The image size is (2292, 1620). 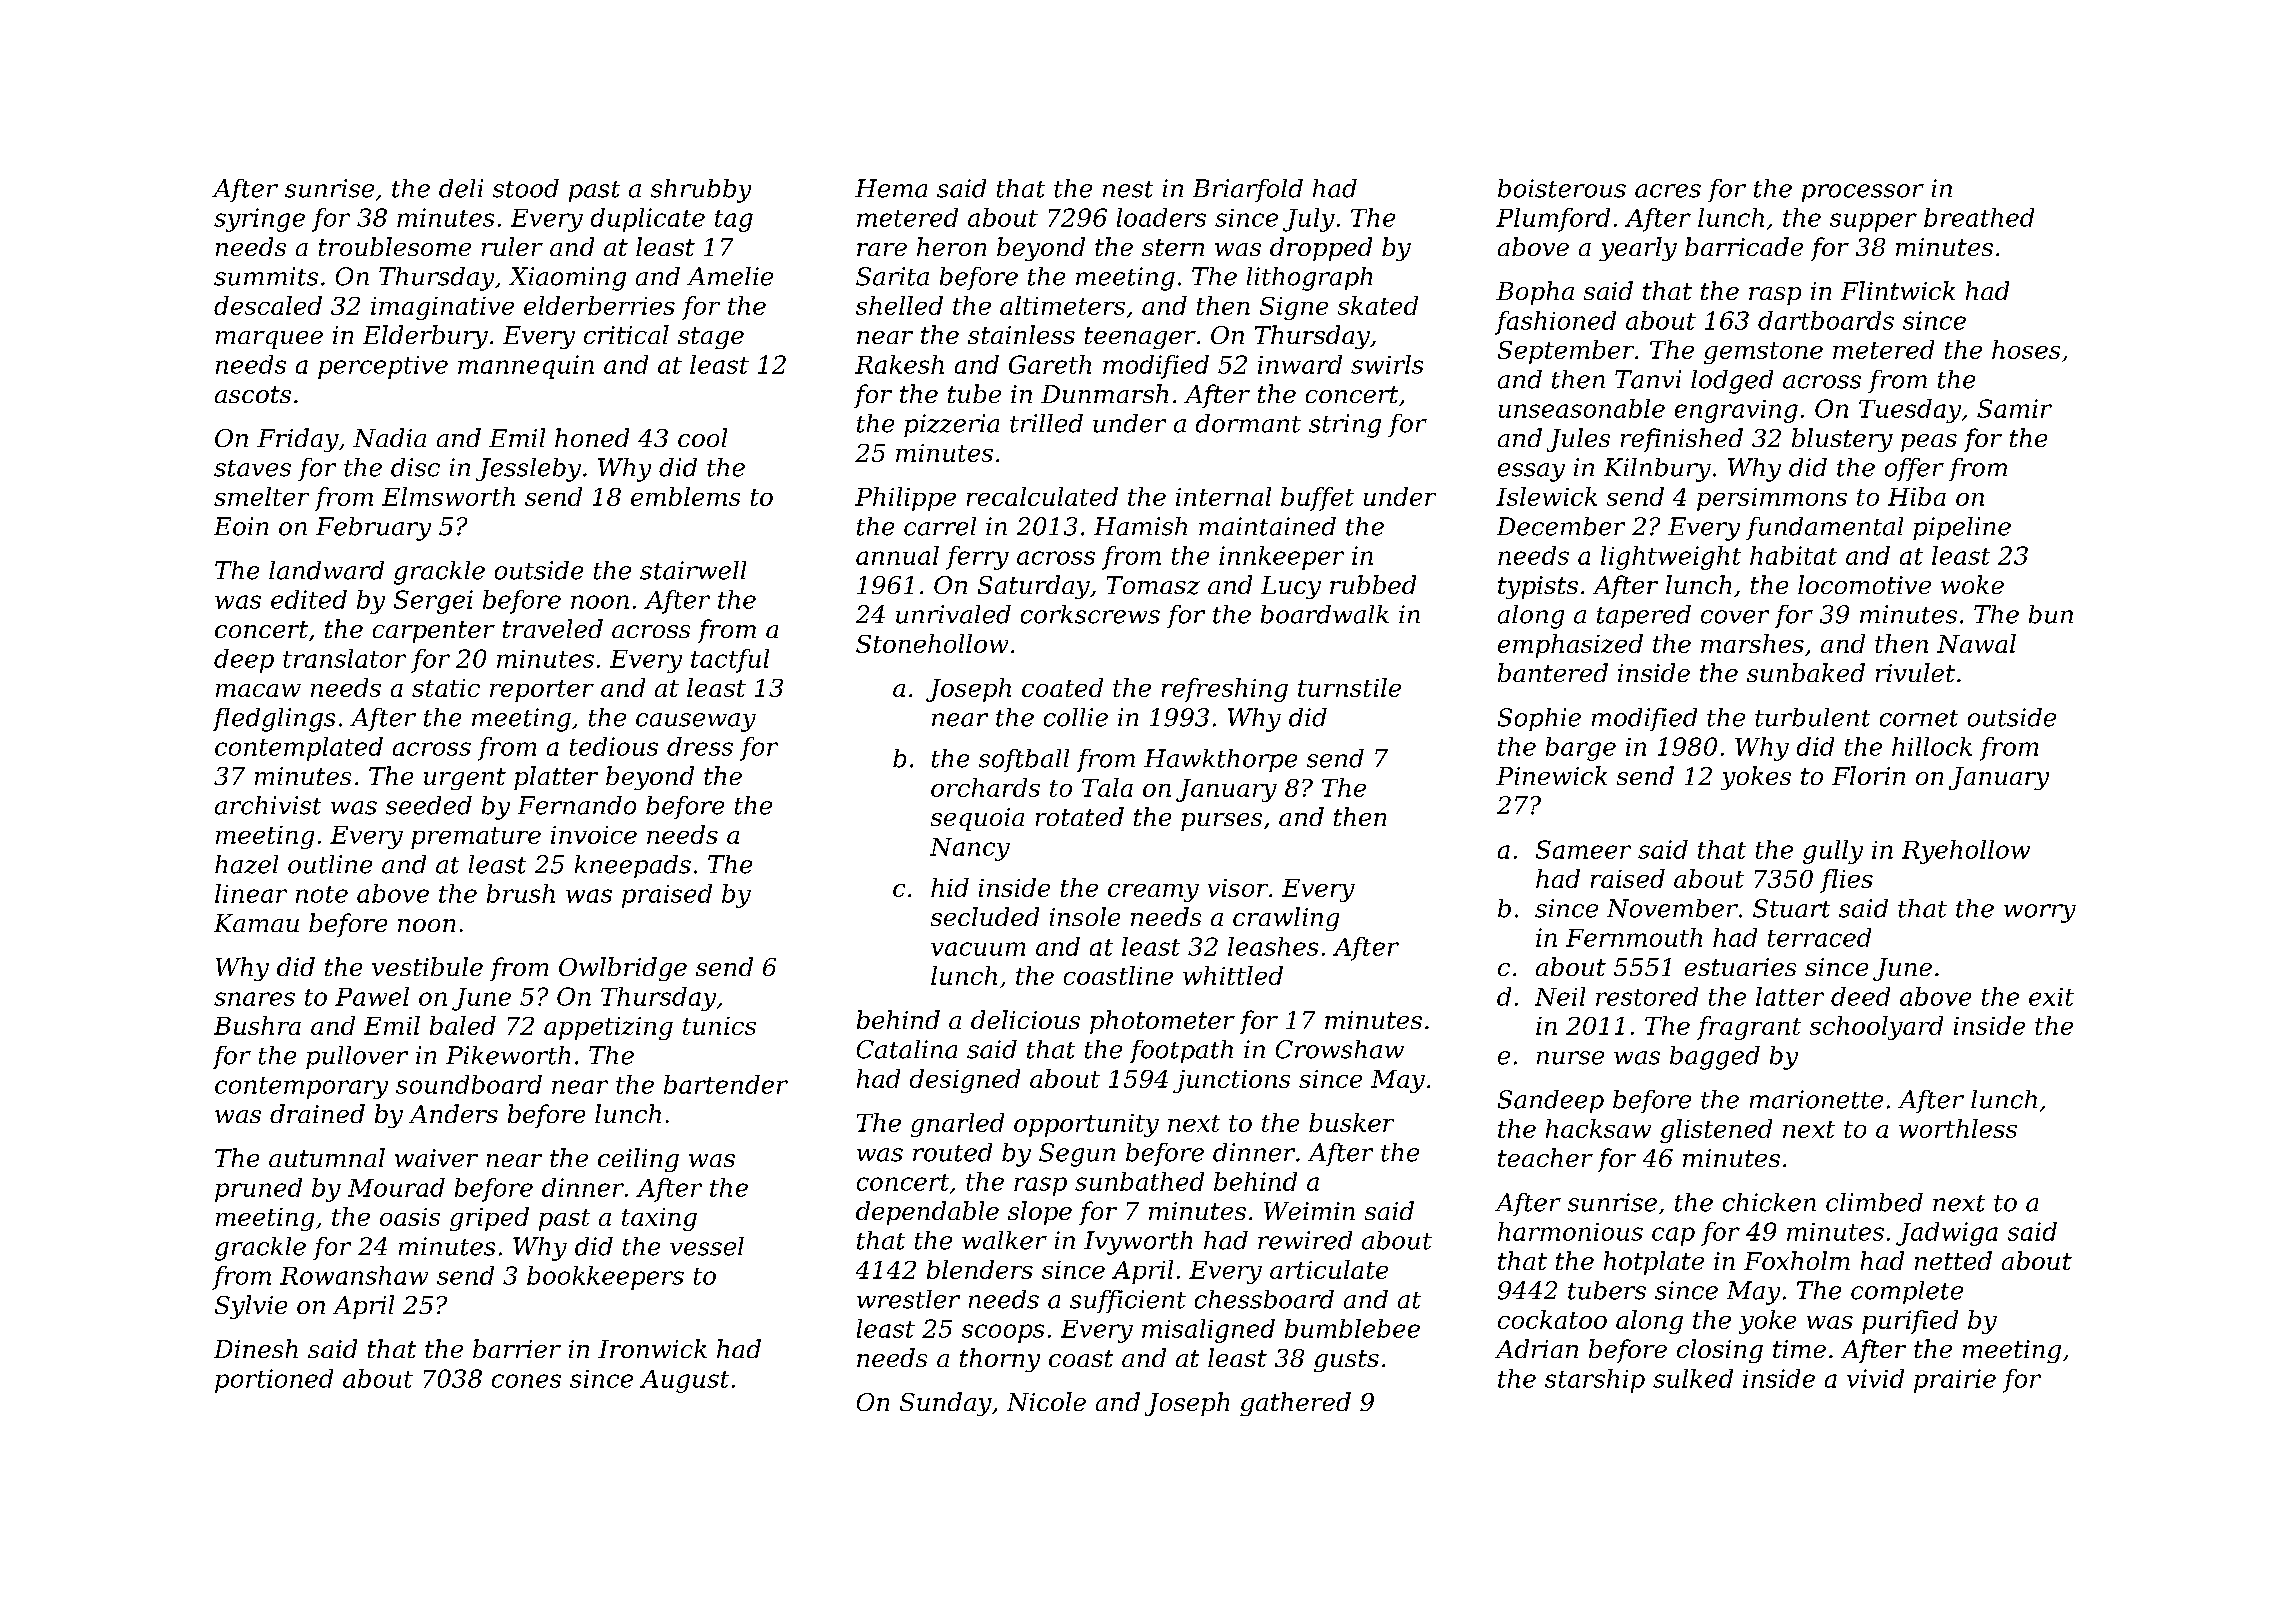 What do you see at coordinates (1076, 717) in the page?
I see `collie` at bounding box center [1076, 717].
